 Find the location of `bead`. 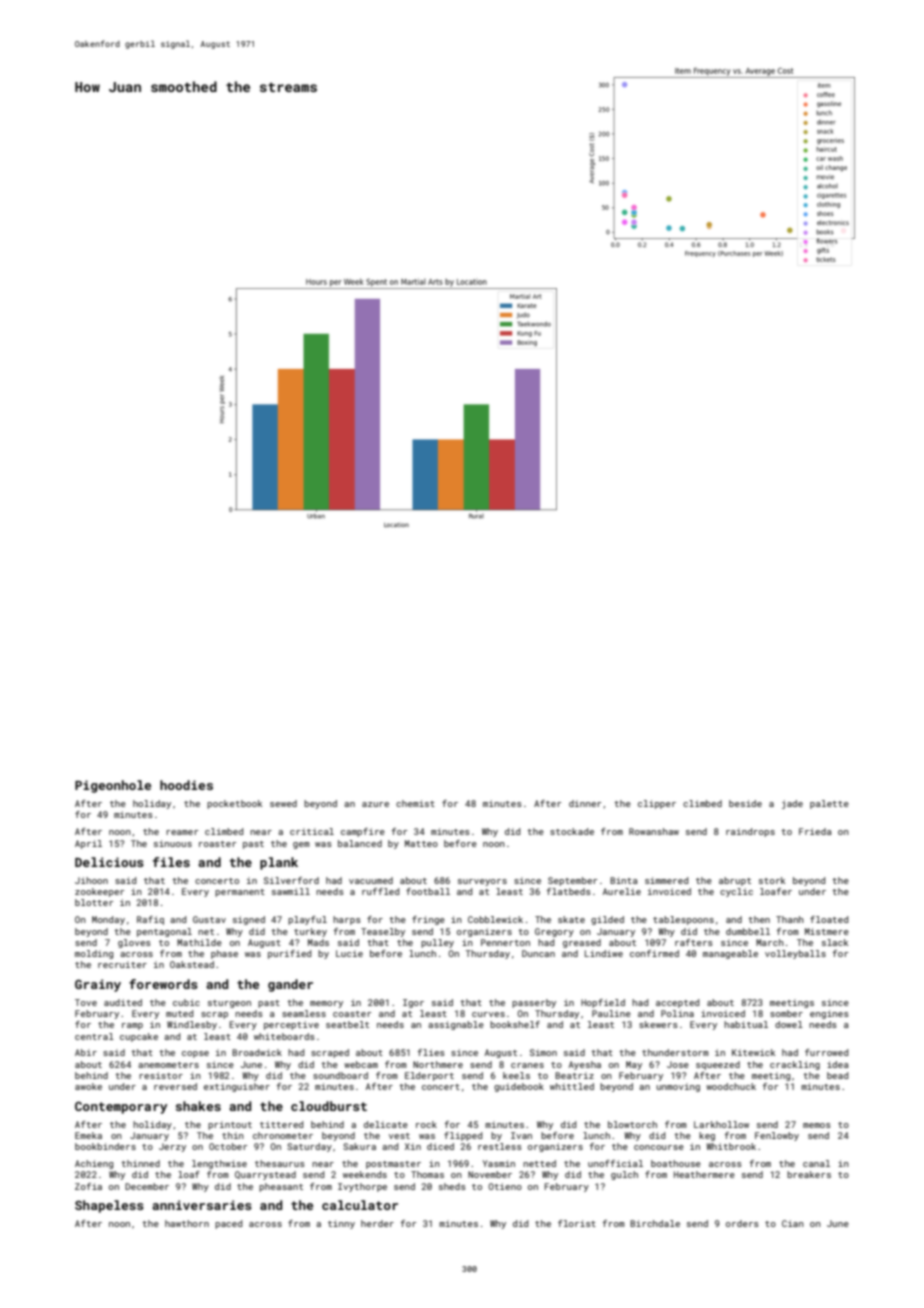

bead is located at coordinates (837, 1075).
